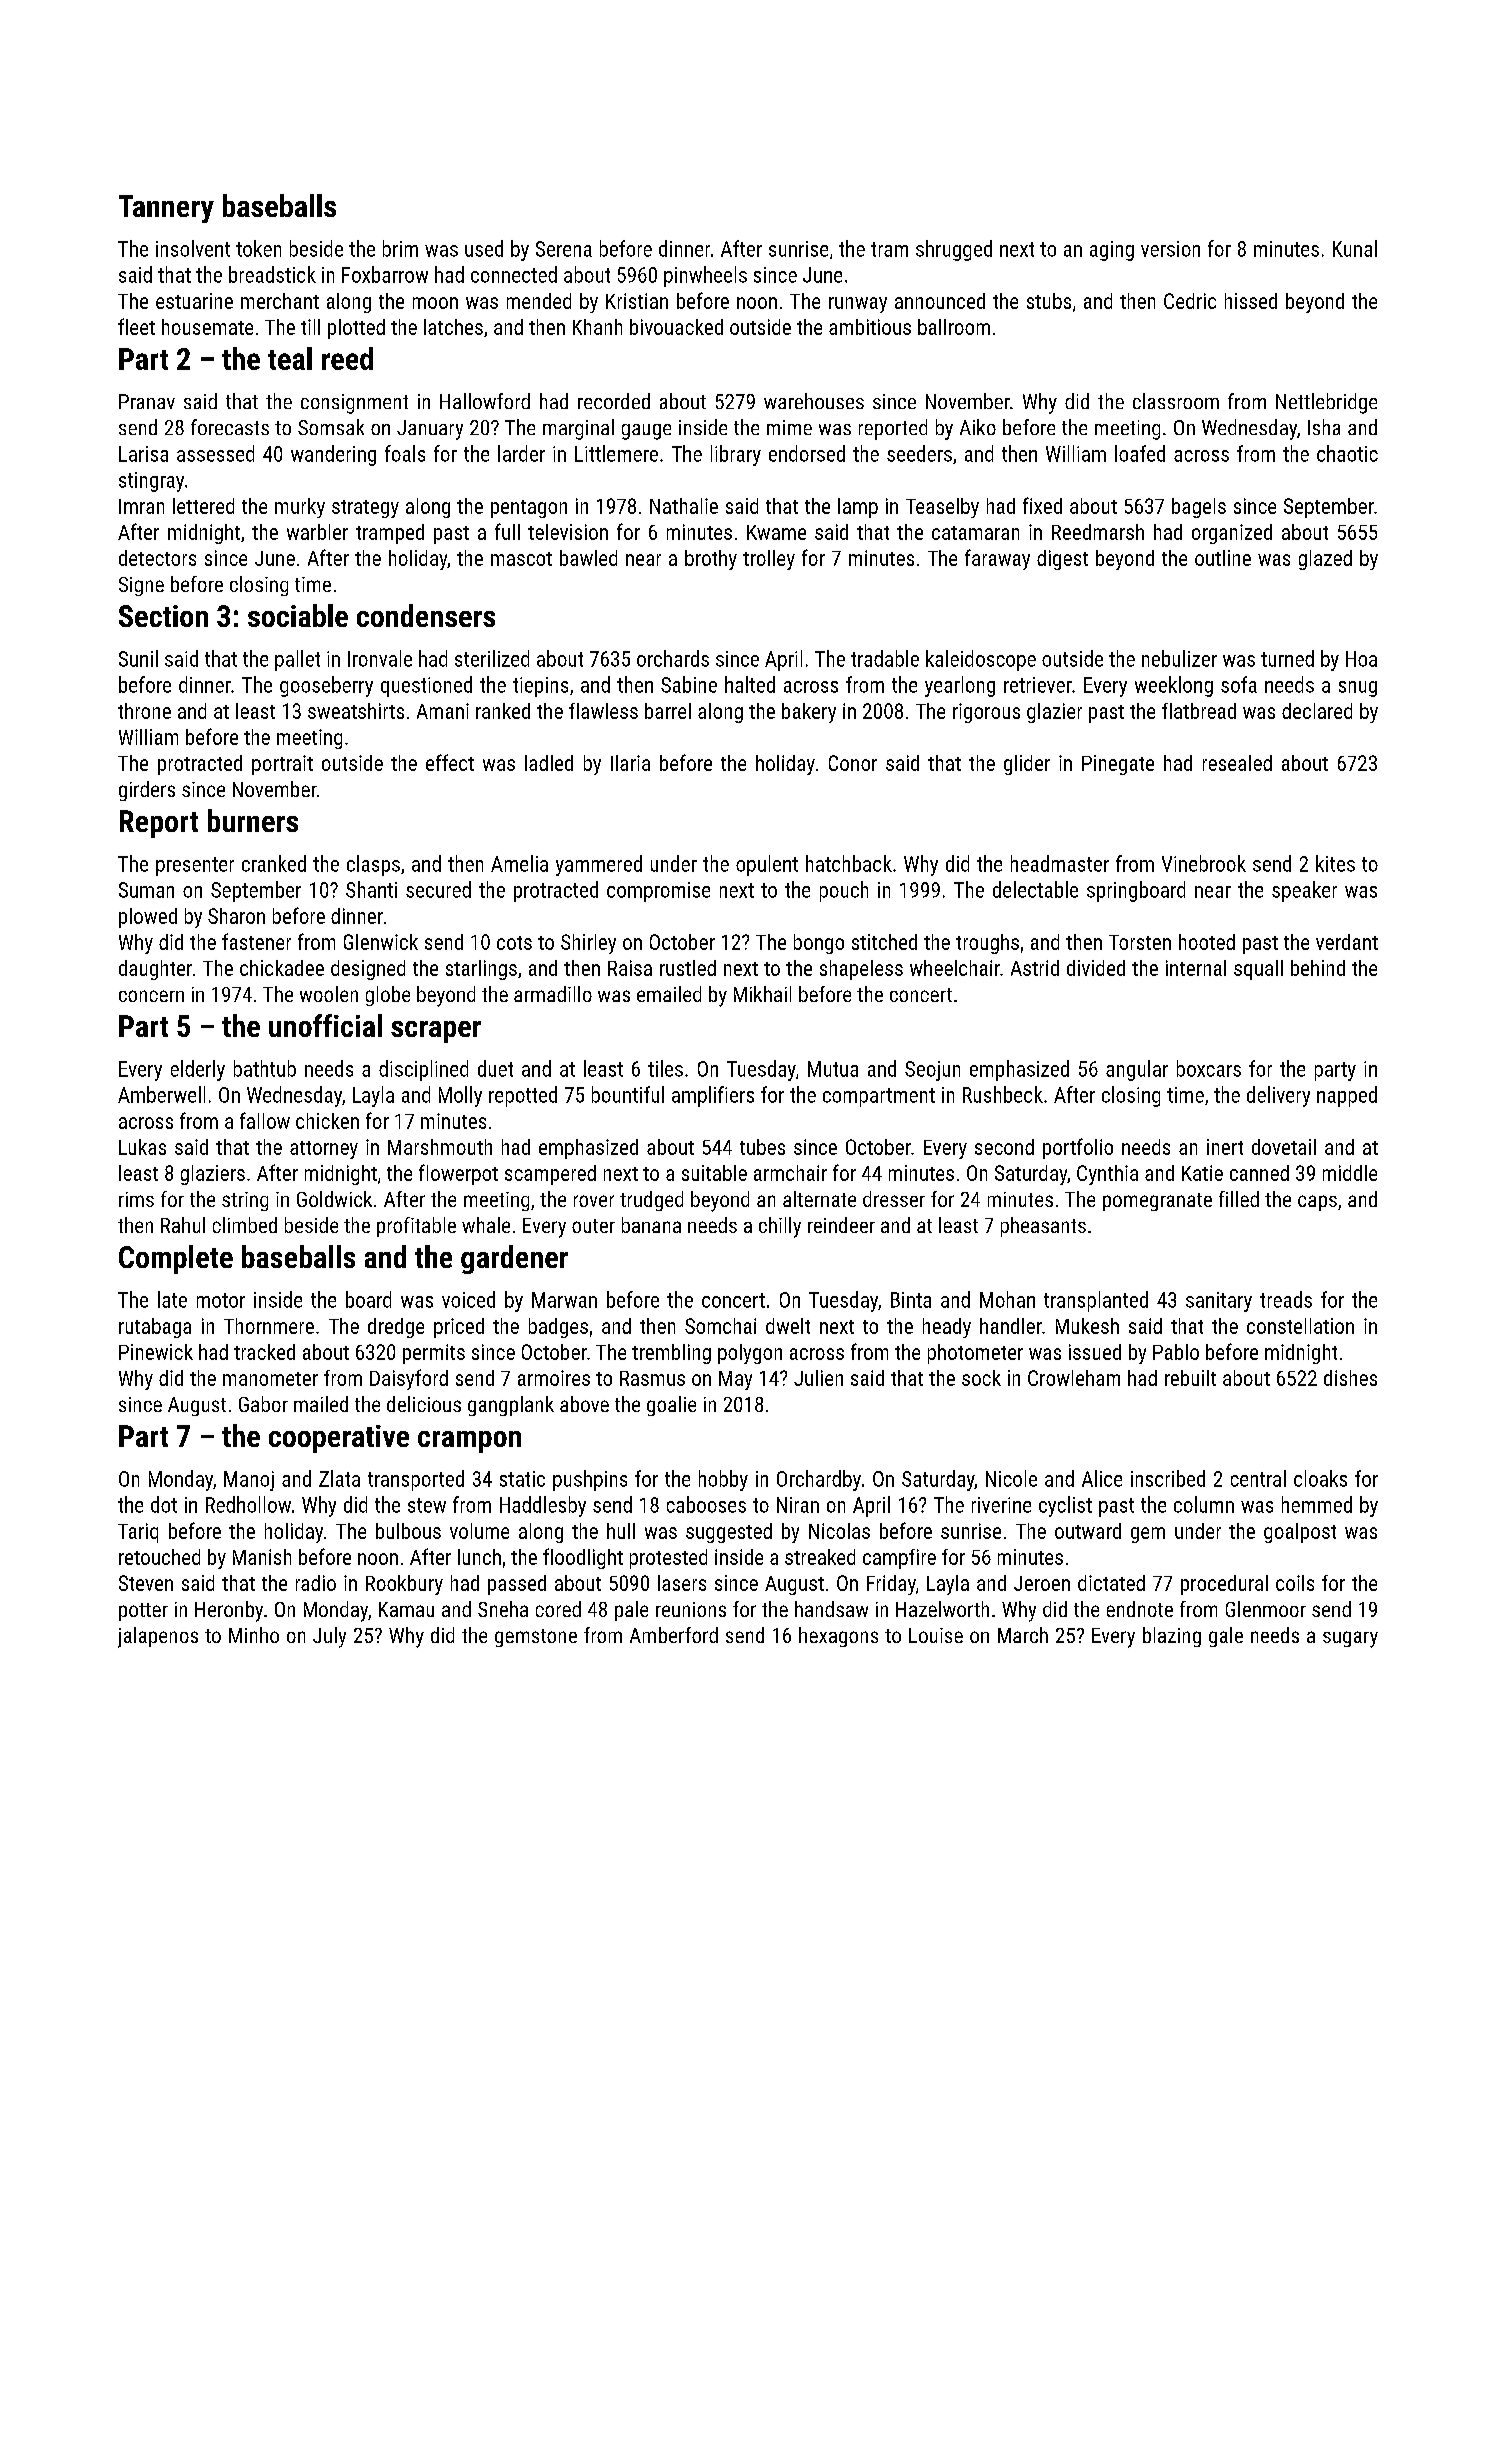  I want to click on Nettlebridge, so click(1326, 403).
